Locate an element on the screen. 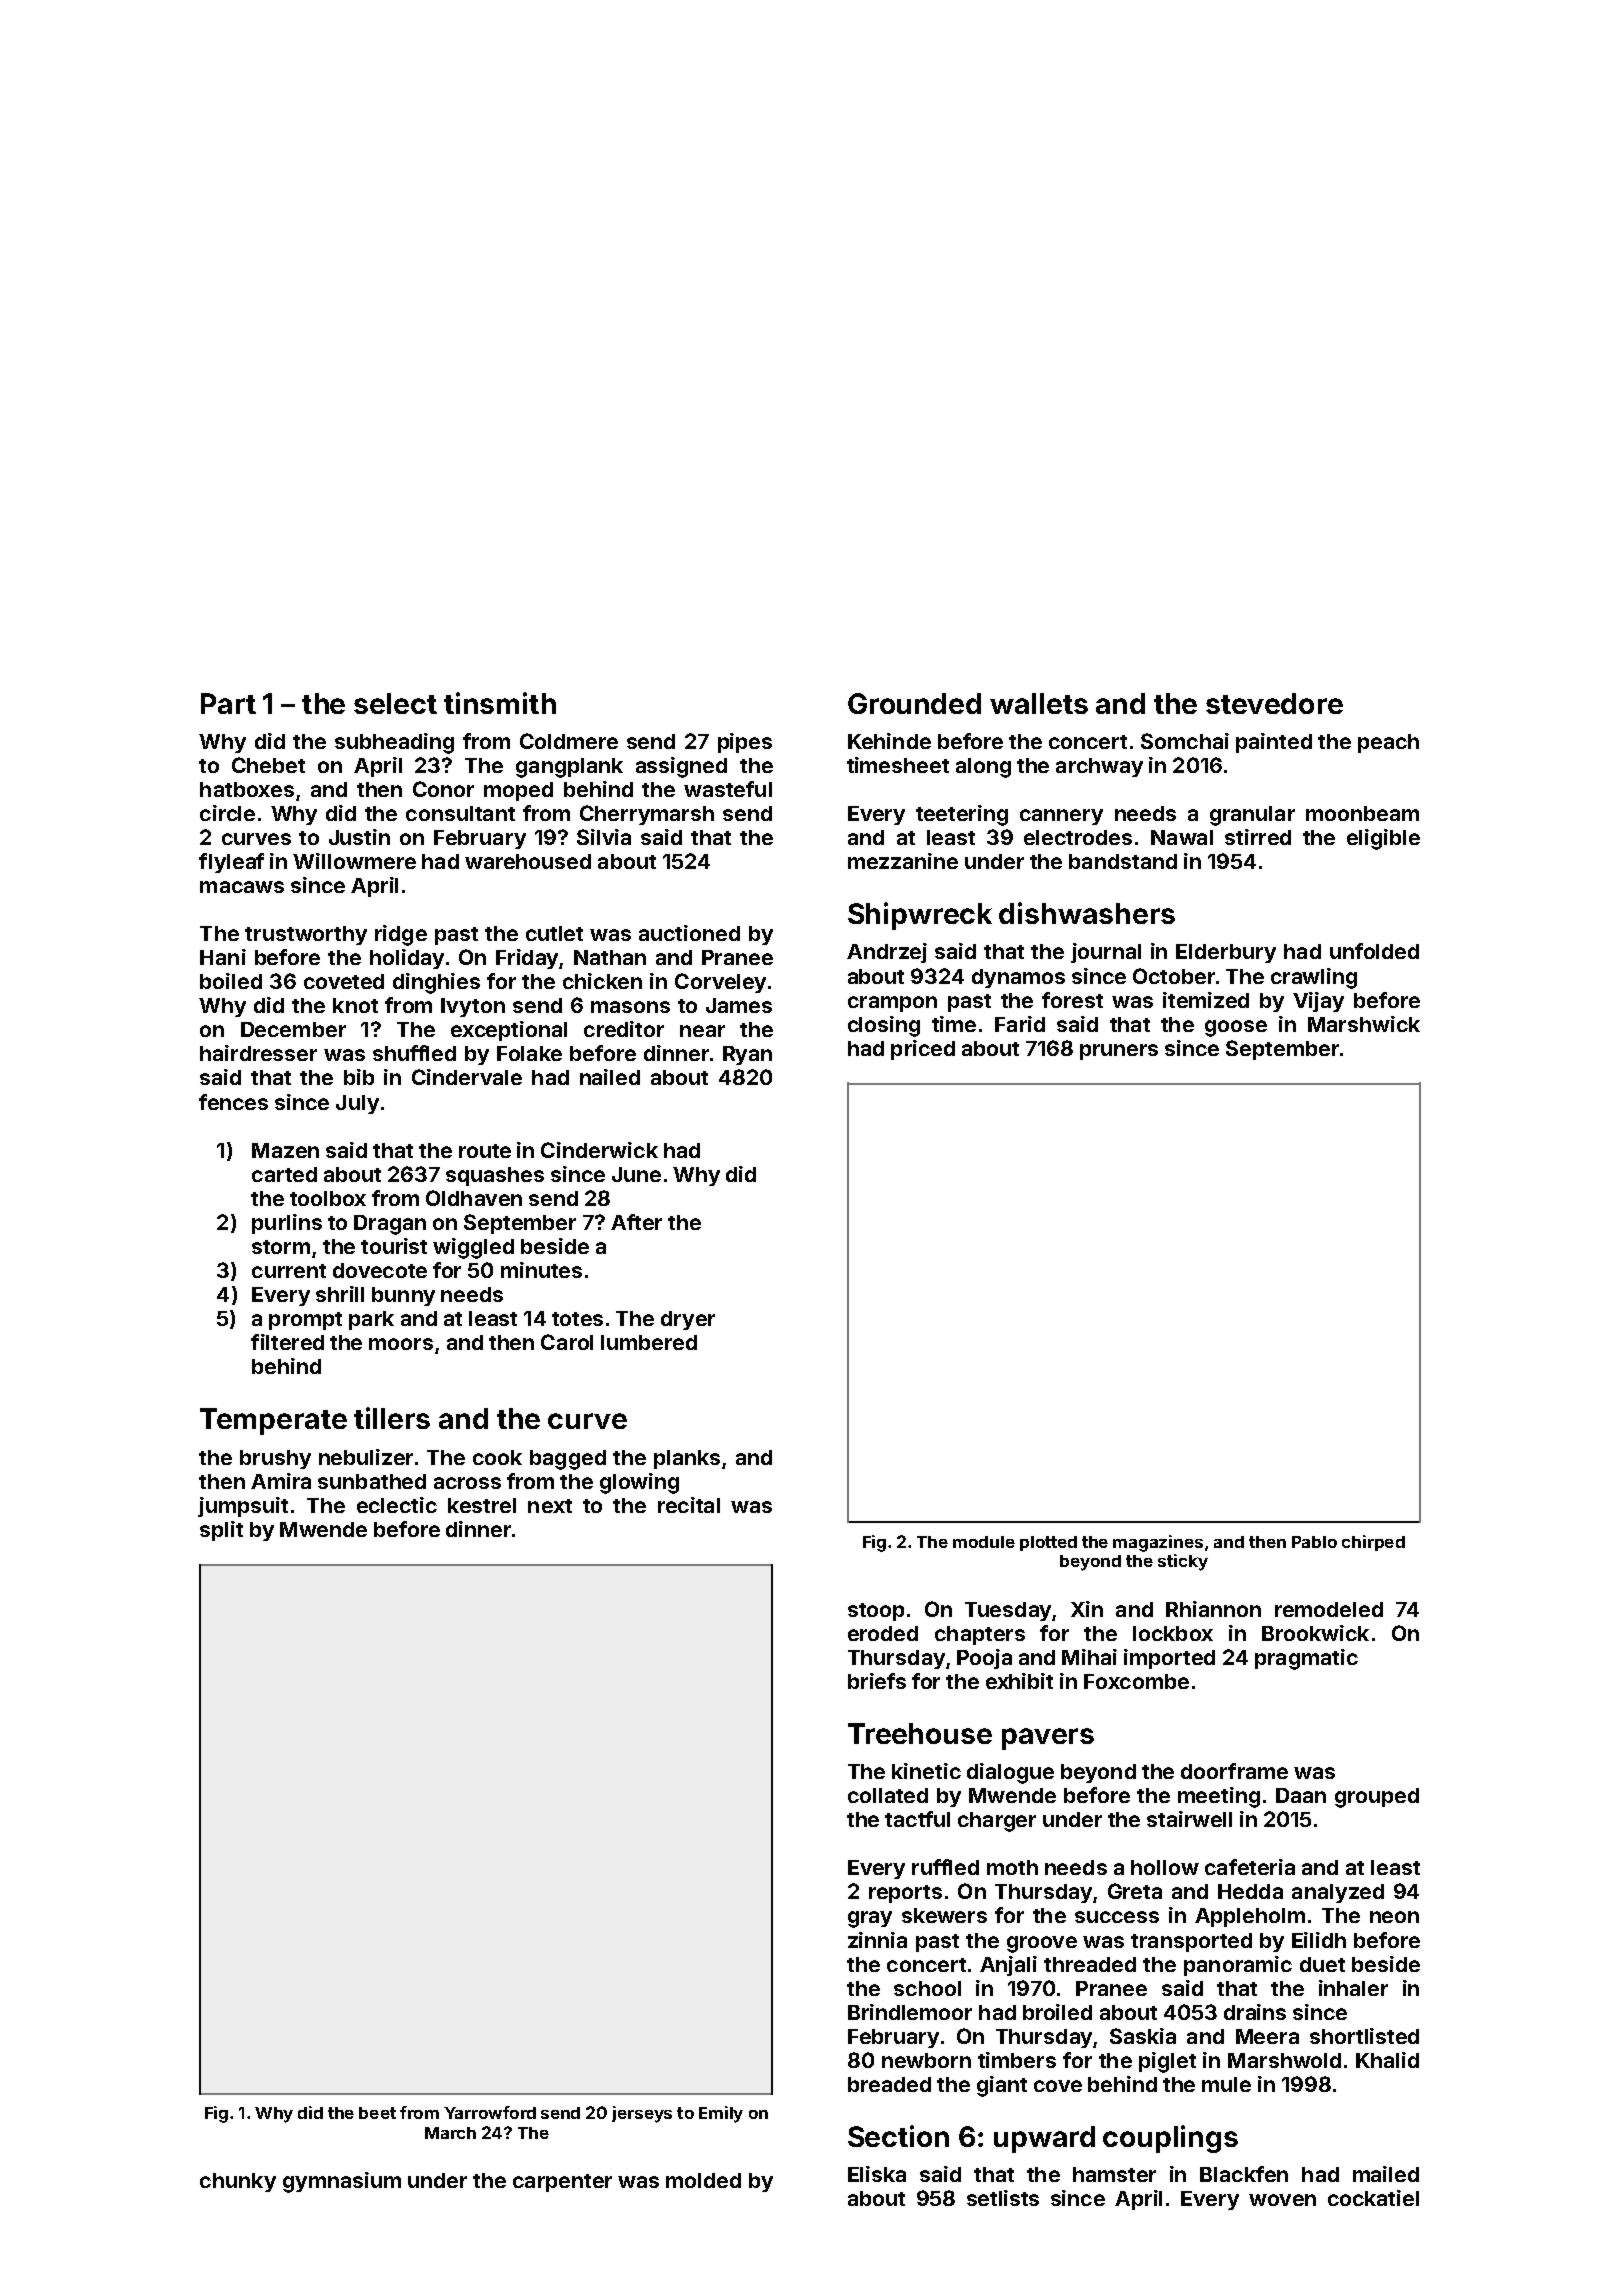 This screenshot has height=2292, width=1620. Grounded is located at coordinates (914, 703).
